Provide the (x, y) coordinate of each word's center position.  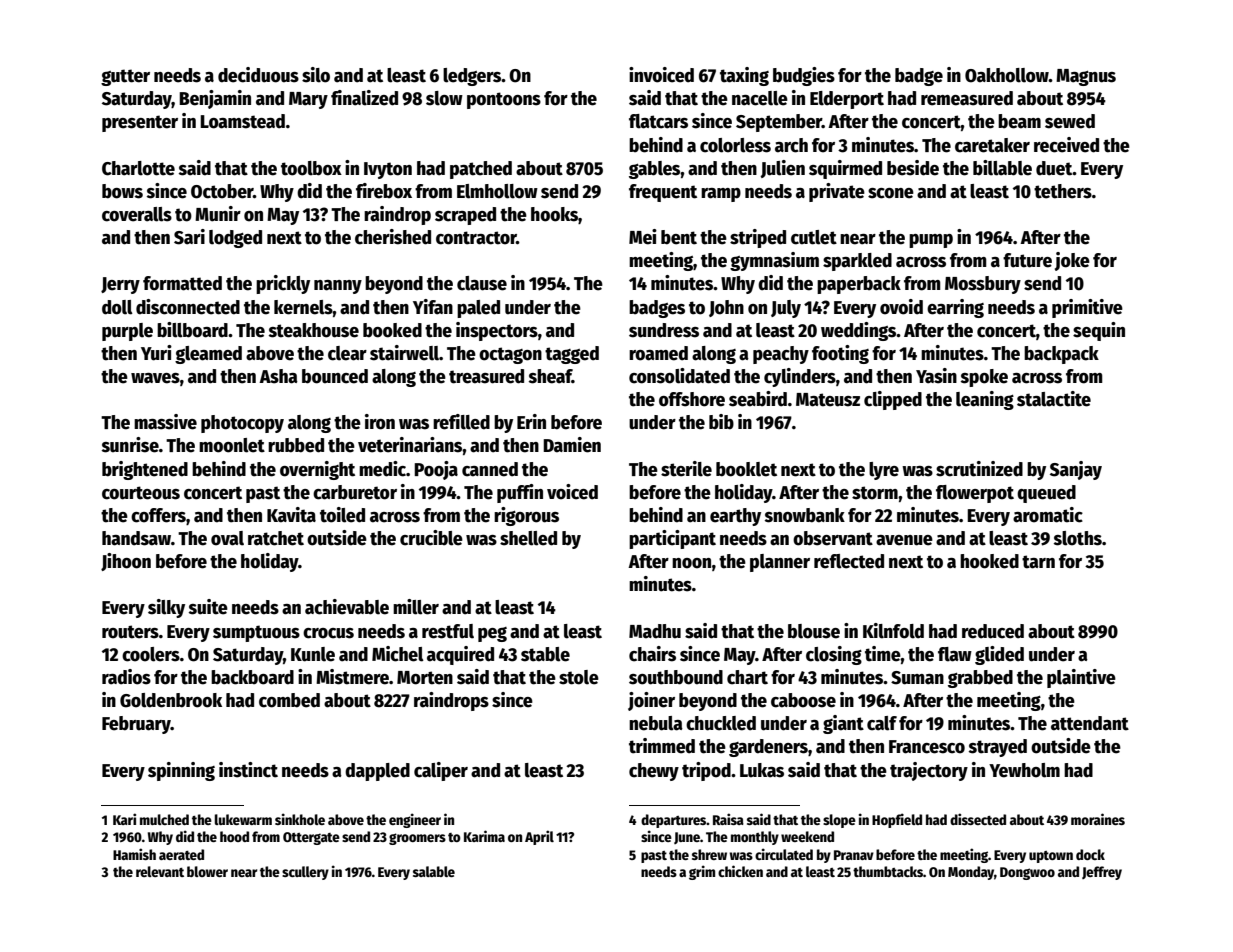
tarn (1038, 562)
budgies (804, 76)
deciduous (258, 75)
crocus (328, 633)
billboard (192, 330)
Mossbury (983, 285)
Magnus (1086, 77)
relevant (160, 871)
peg (492, 634)
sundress (664, 330)
